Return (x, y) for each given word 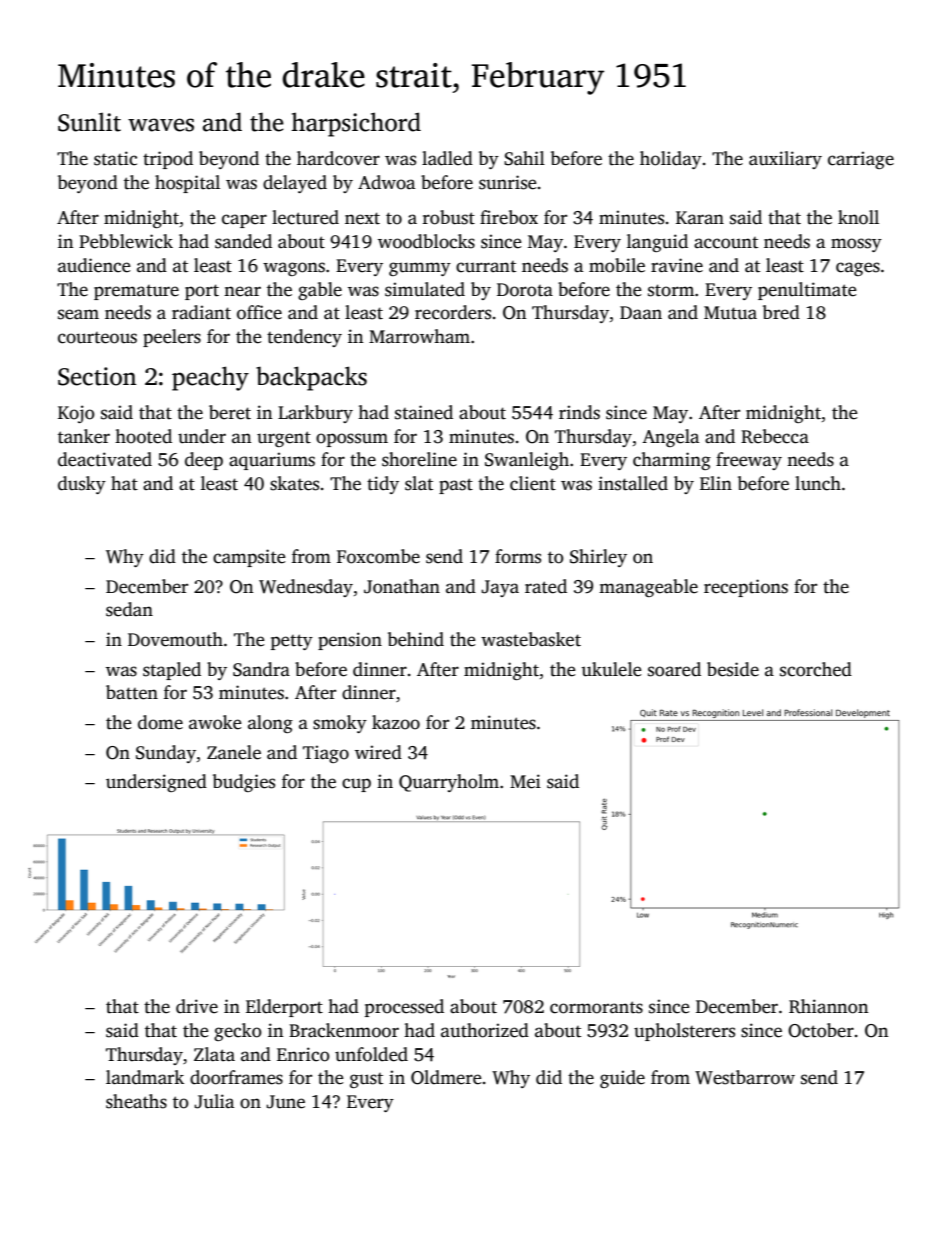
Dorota (525, 290)
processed (404, 1008)
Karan (700, 218)
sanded (243, 241)
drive (197, 1006)
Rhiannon (828, 1006)
